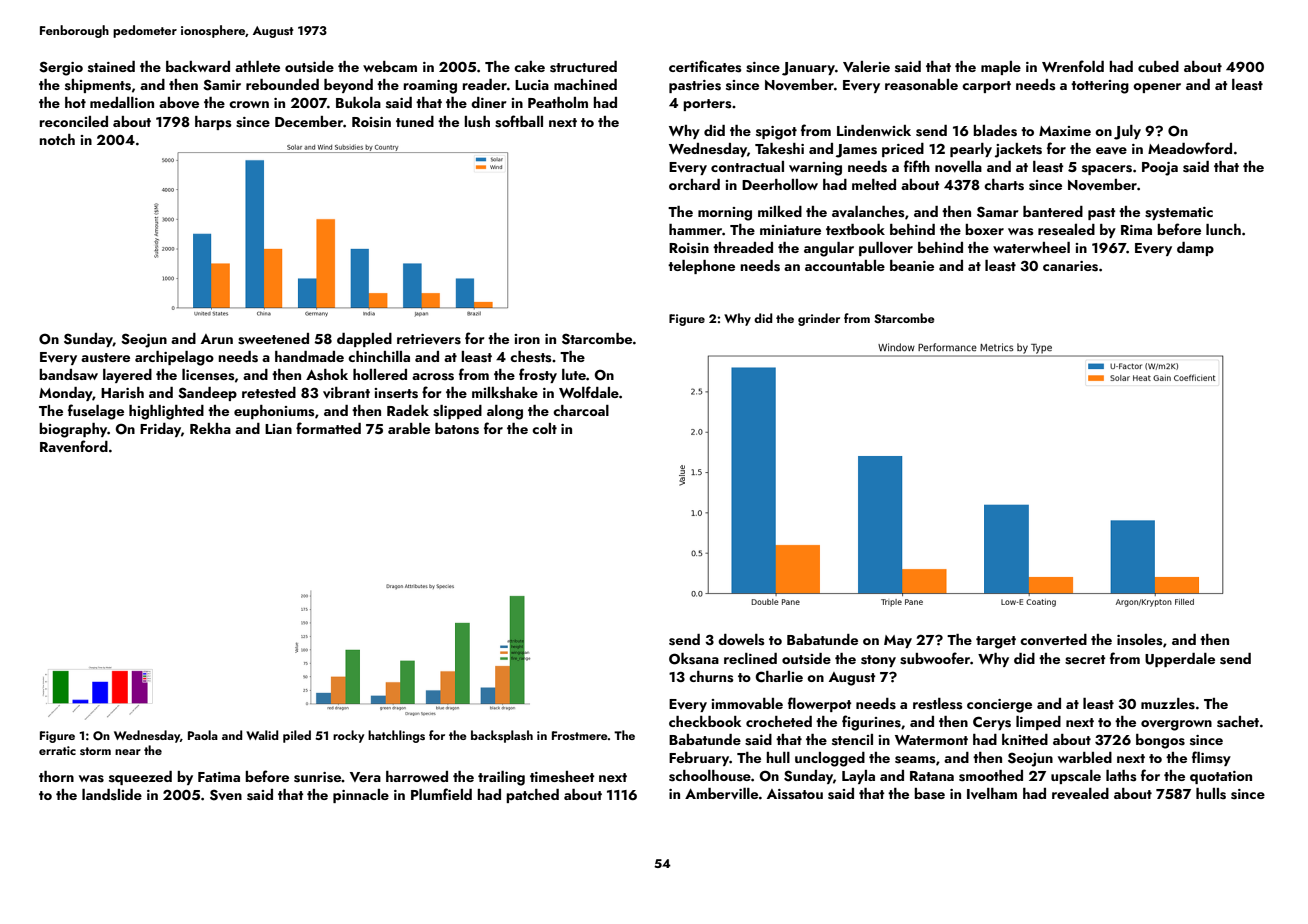 This image has height=924, width=1308. What do you see at coordinates (1160, 169) in the image?
I see `Pooja` at bounding box center [1160, 169].
